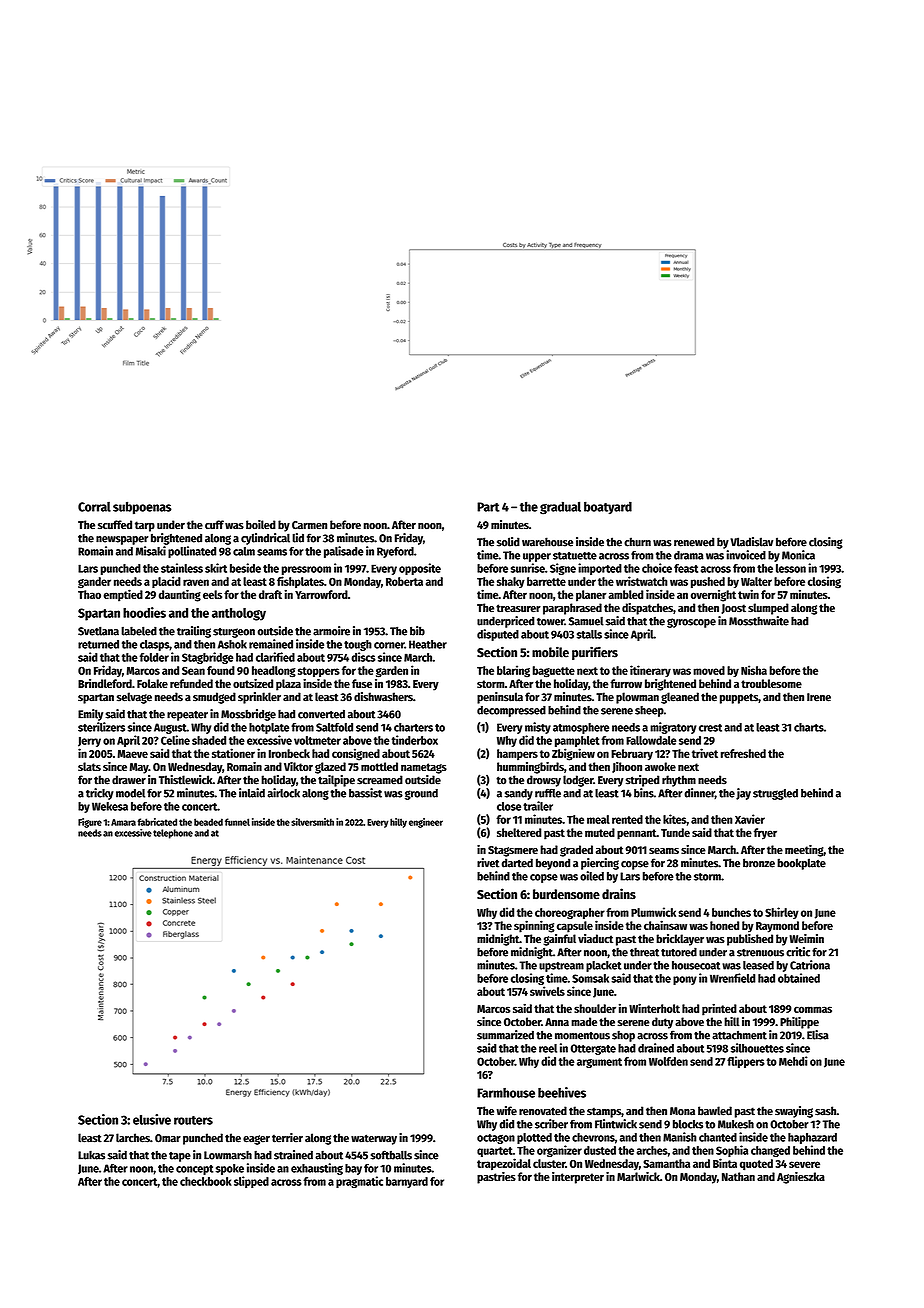 Image resolution: width=924 pixels, height=1308 pixels. I want to click on stationer, so click(233, 753).
